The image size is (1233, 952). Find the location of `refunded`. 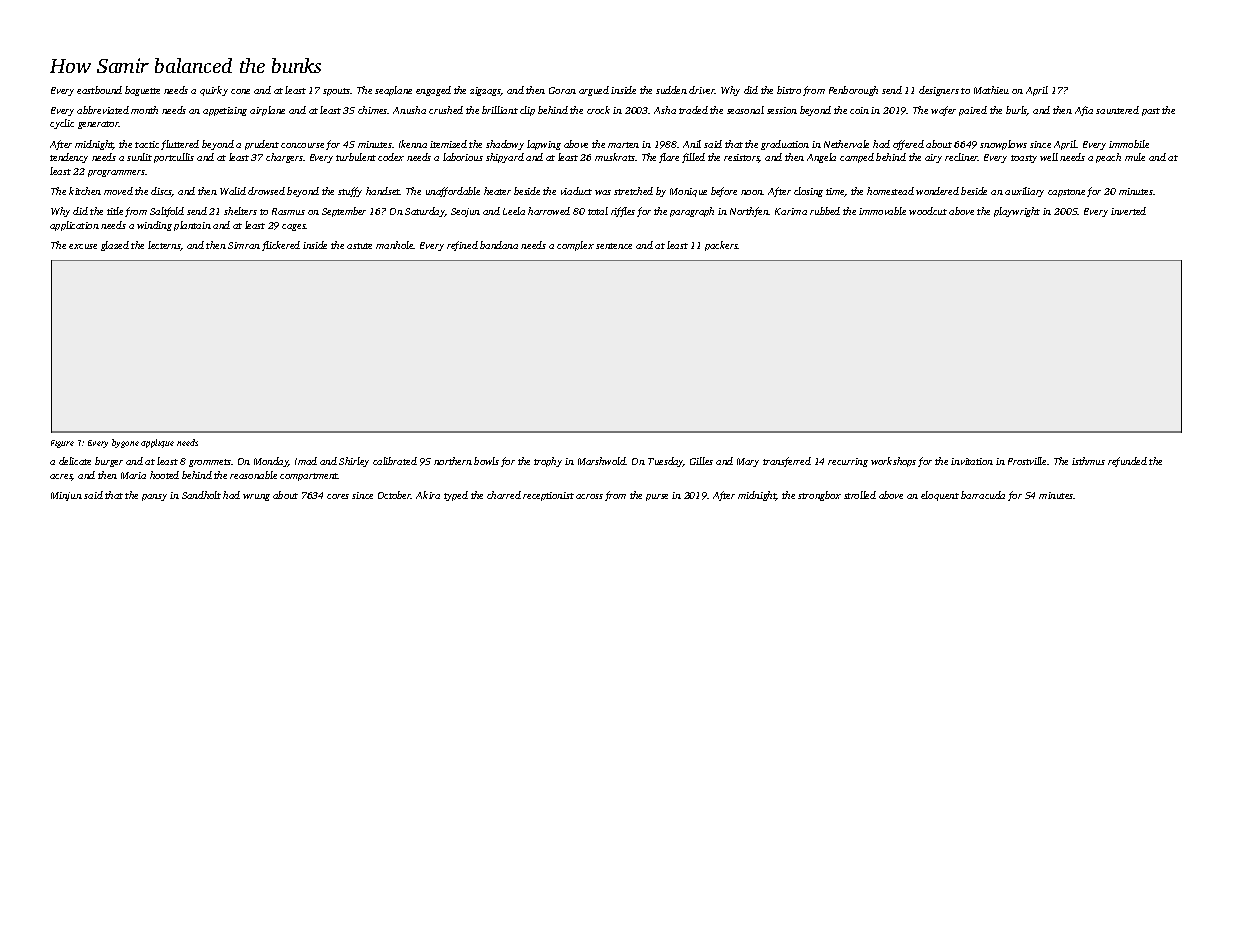

refunded is located at coordinates (1127, 462).
